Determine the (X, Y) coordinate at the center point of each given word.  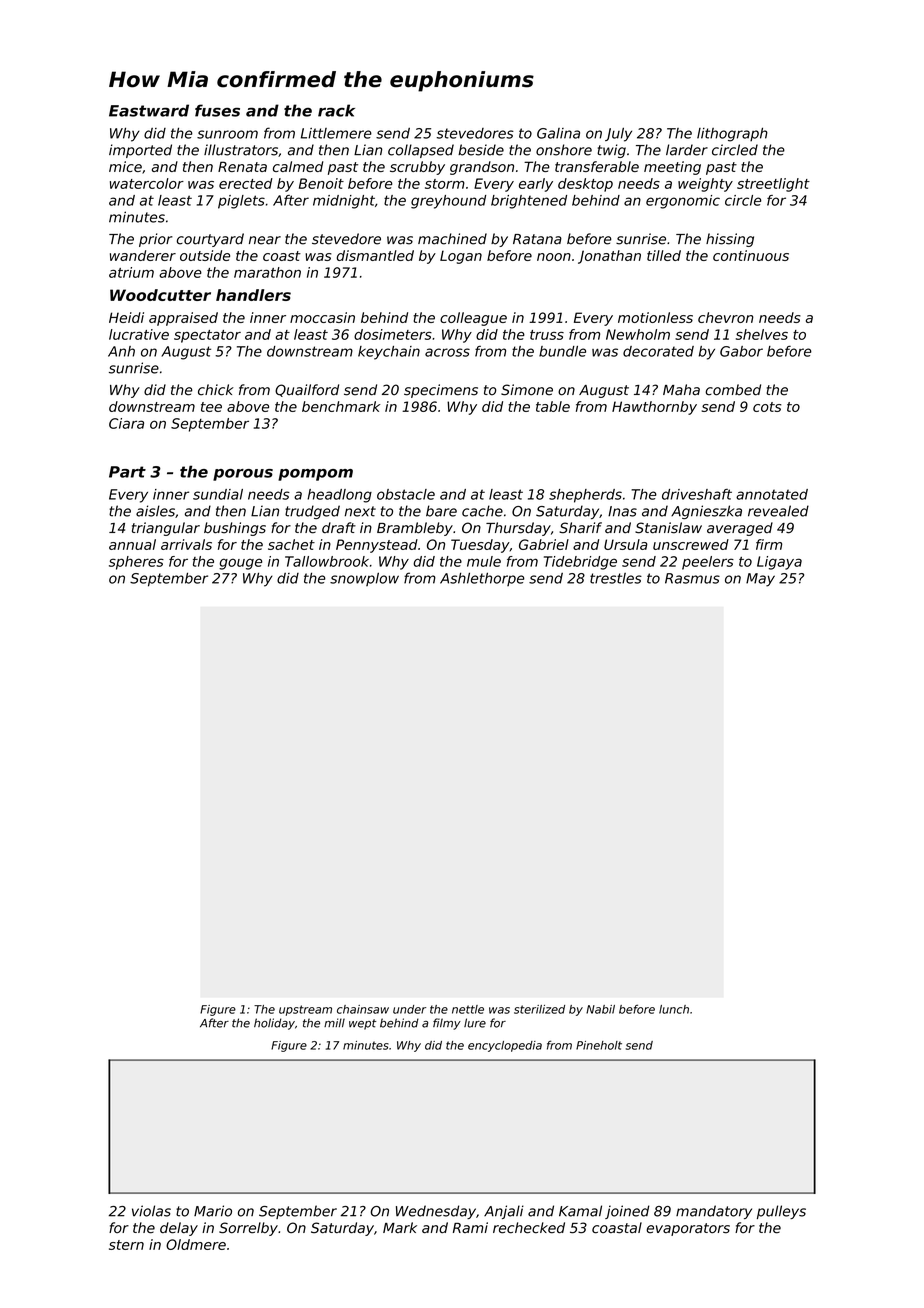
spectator (207, 336)
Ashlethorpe (482, 579)
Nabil (600, 1009)
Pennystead (377, 546)
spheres (136, 563)
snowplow (364, 579)
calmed (298, 166)
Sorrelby (248, 1229)
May (760, 580)
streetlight (773, 185)
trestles (616, 578)
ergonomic (683, 202)
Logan (461, 257)
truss (547, 335)
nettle (468, 1009)
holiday (274, 1024)
